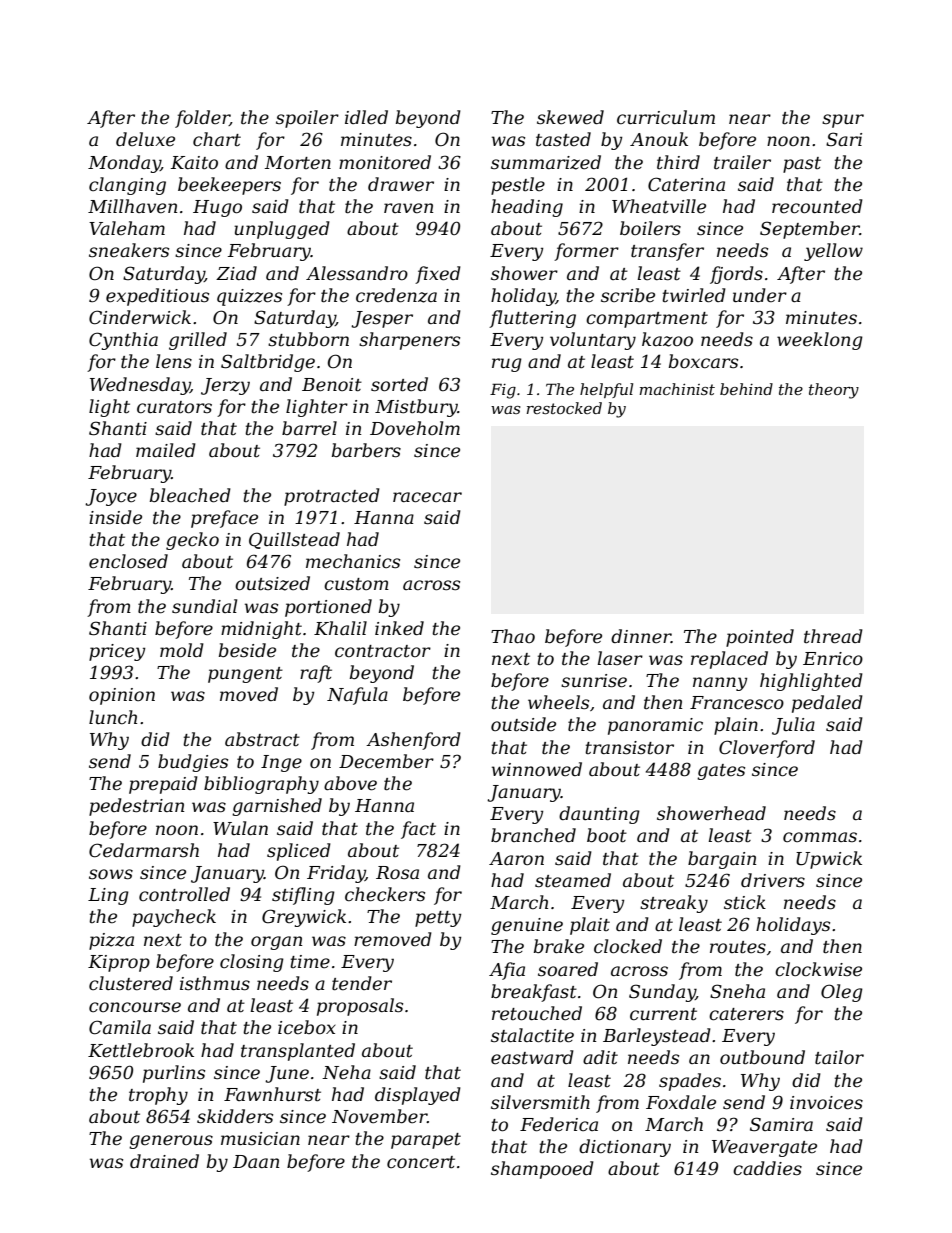  What do you see at coordinates (166, 450) in the screenshot?
I see `mailed` at bounding box center [166, 450].
